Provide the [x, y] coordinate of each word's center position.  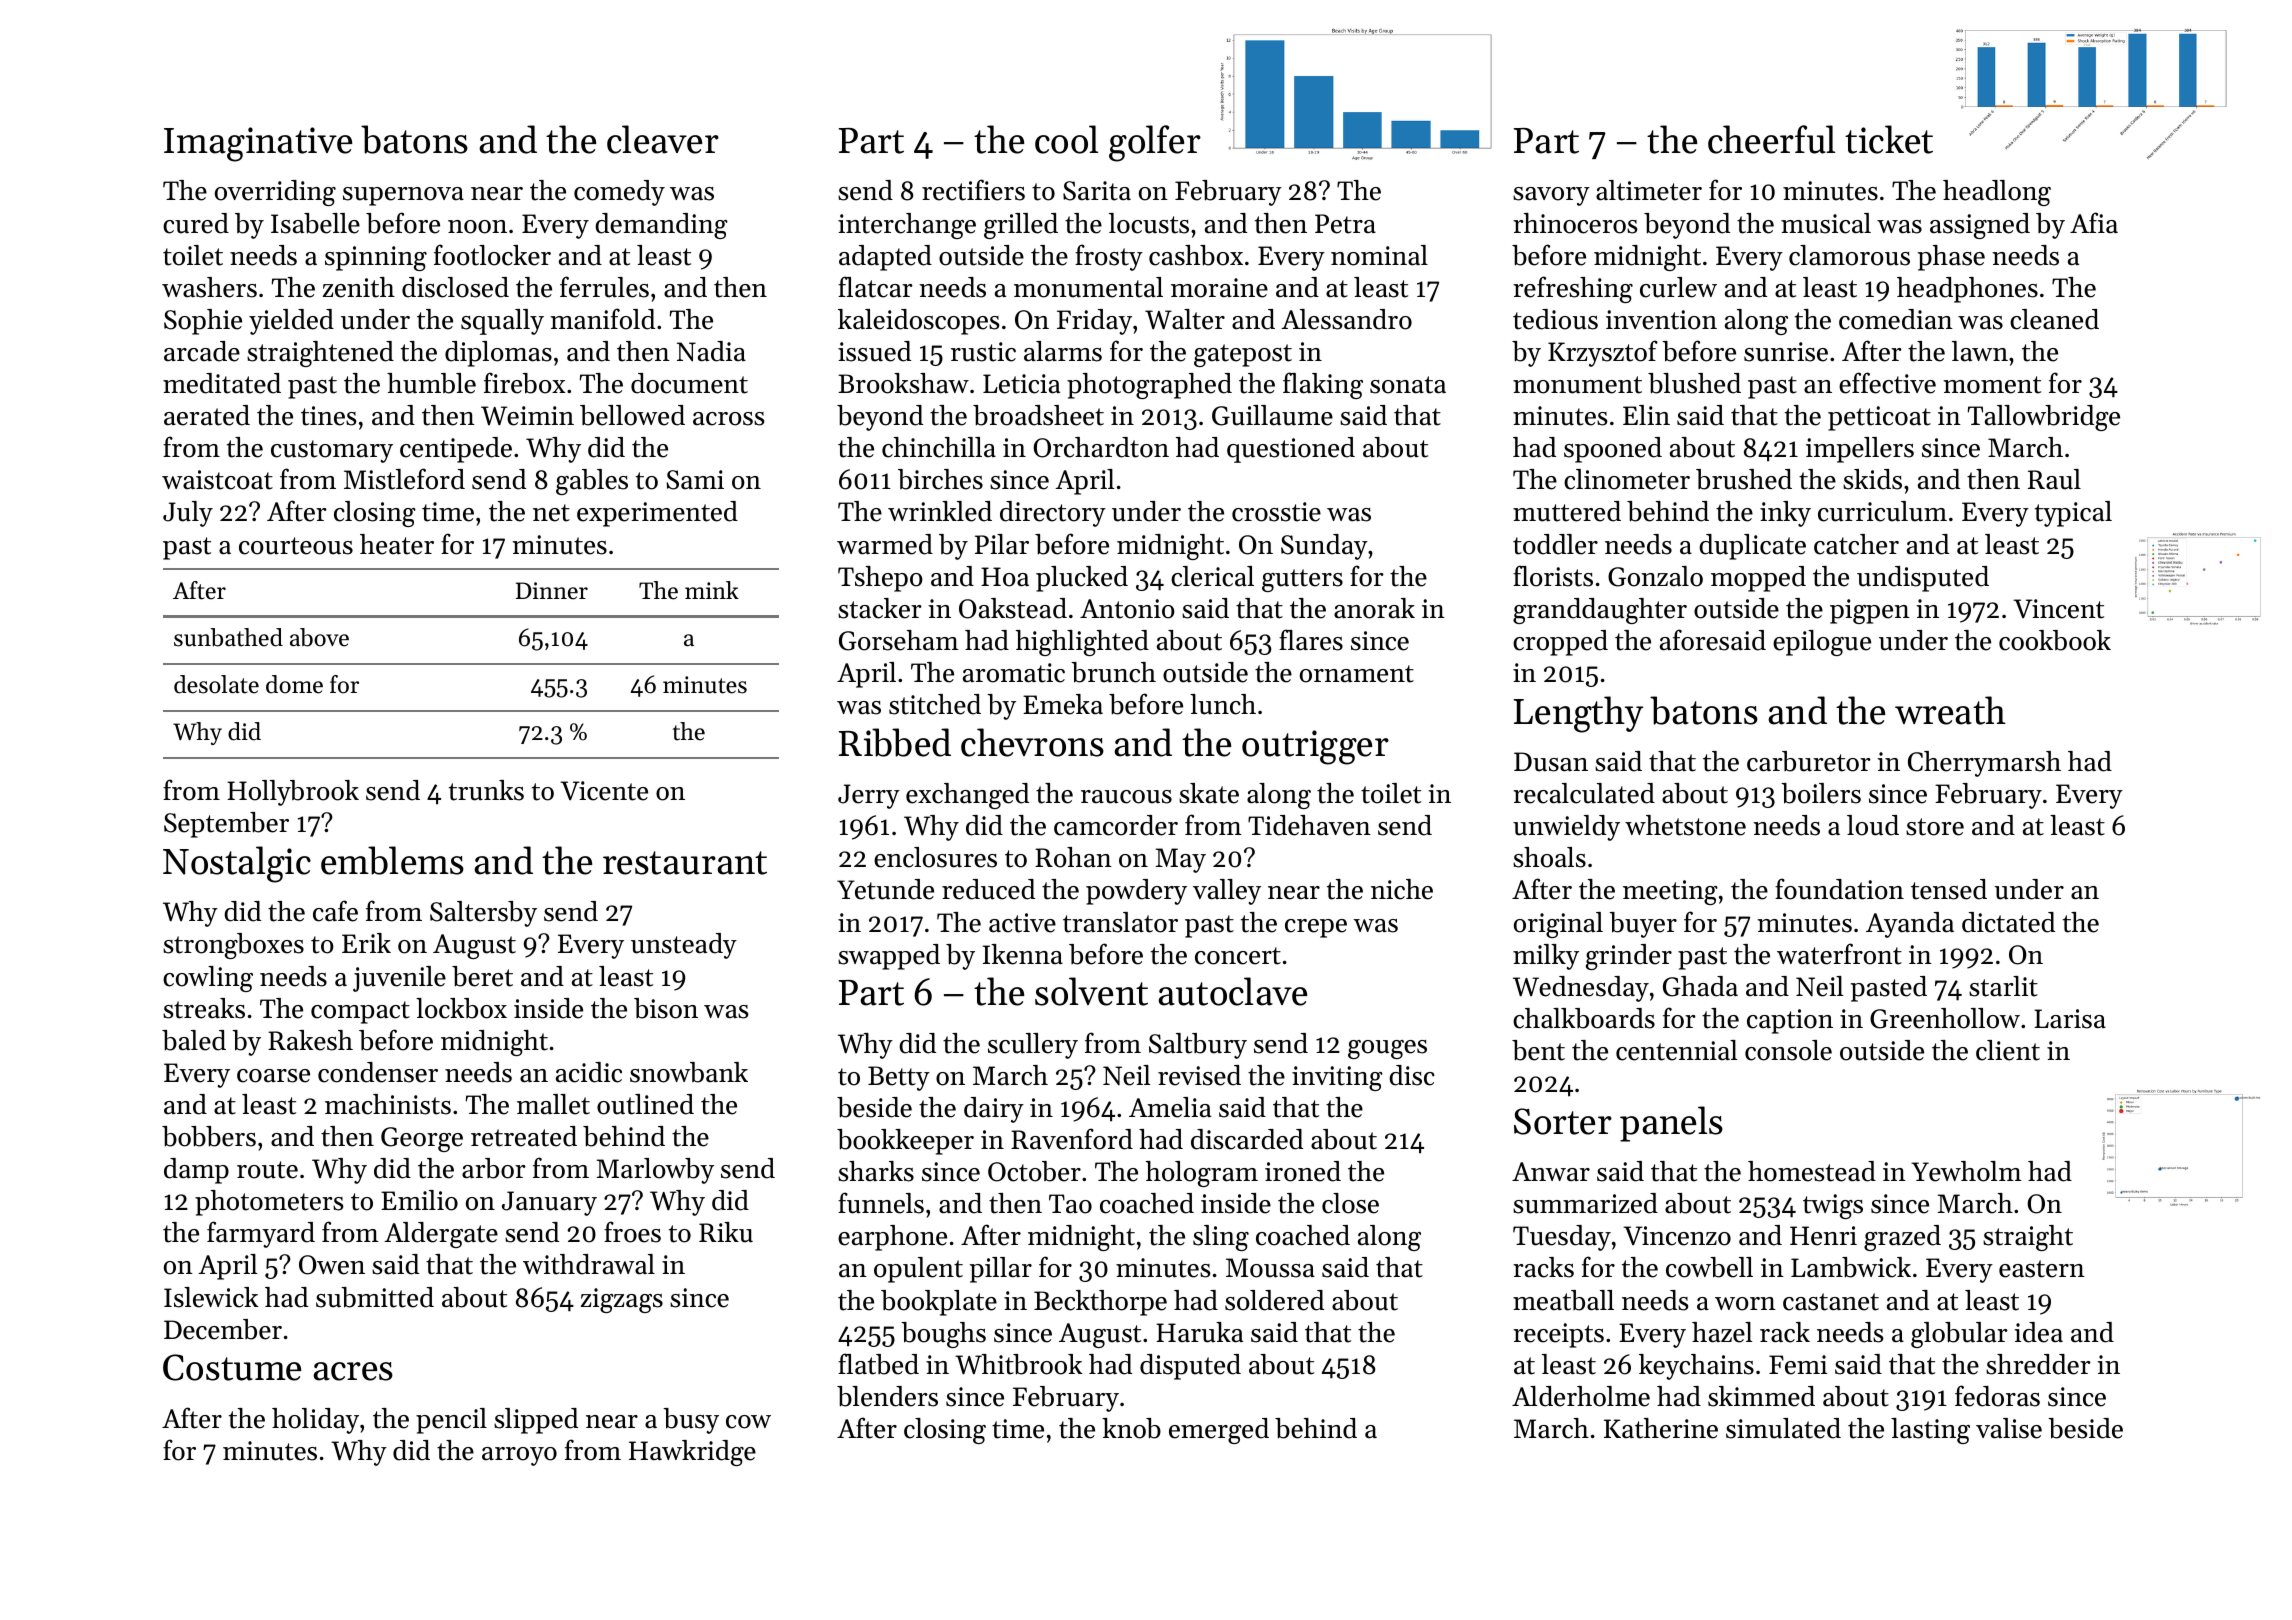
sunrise [1786, 352]
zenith [359, 287]
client [2008, 1050]
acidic [589, 1072]
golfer [1155, 143]
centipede [456, 450]
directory [1053, 514]
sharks [876, 1171]
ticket [1889, 139]
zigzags [622, 1300]
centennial [1676, 1050]
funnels [881, 1203]
